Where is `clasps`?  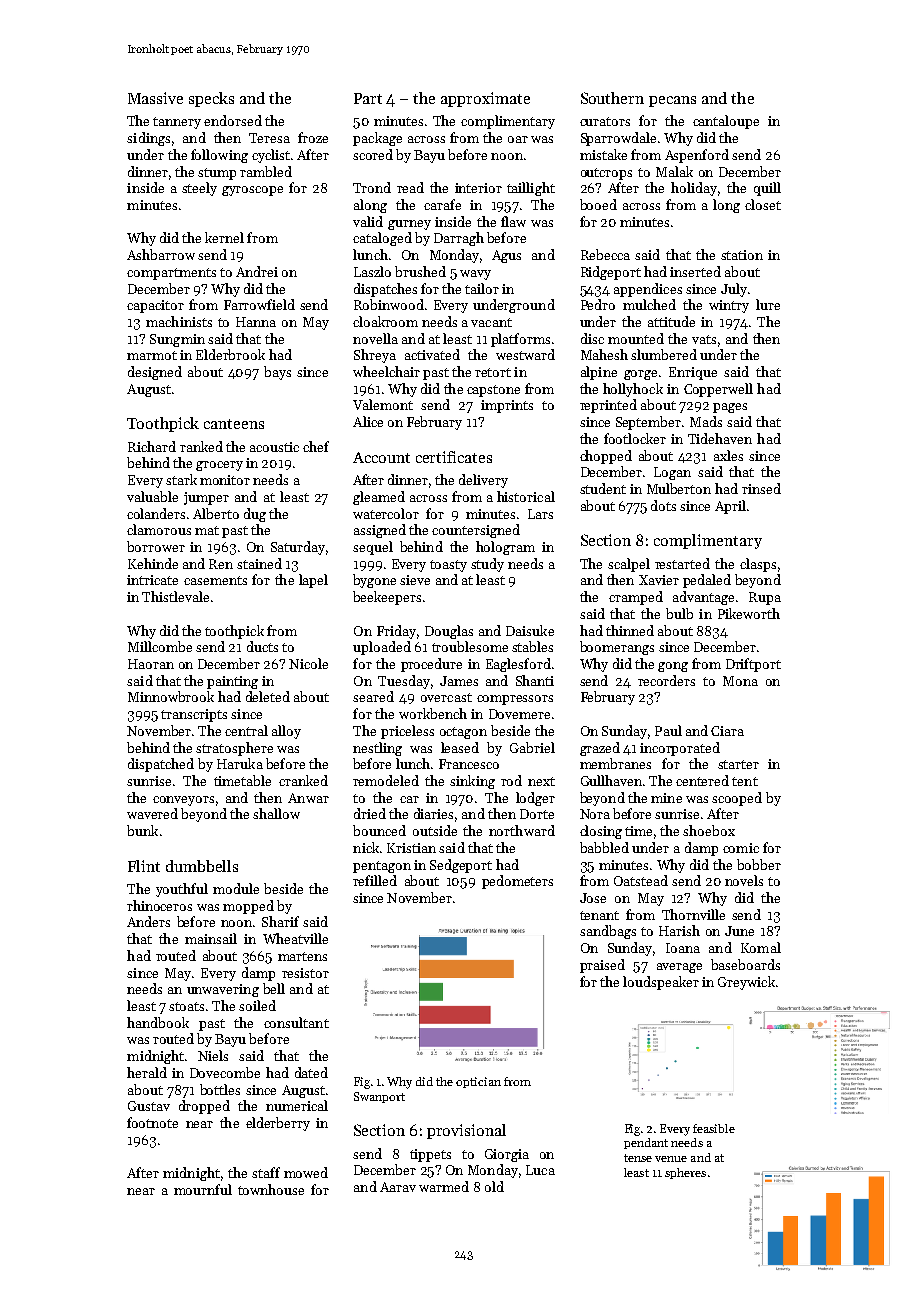
clasps is located at coordinates (758, 565).
